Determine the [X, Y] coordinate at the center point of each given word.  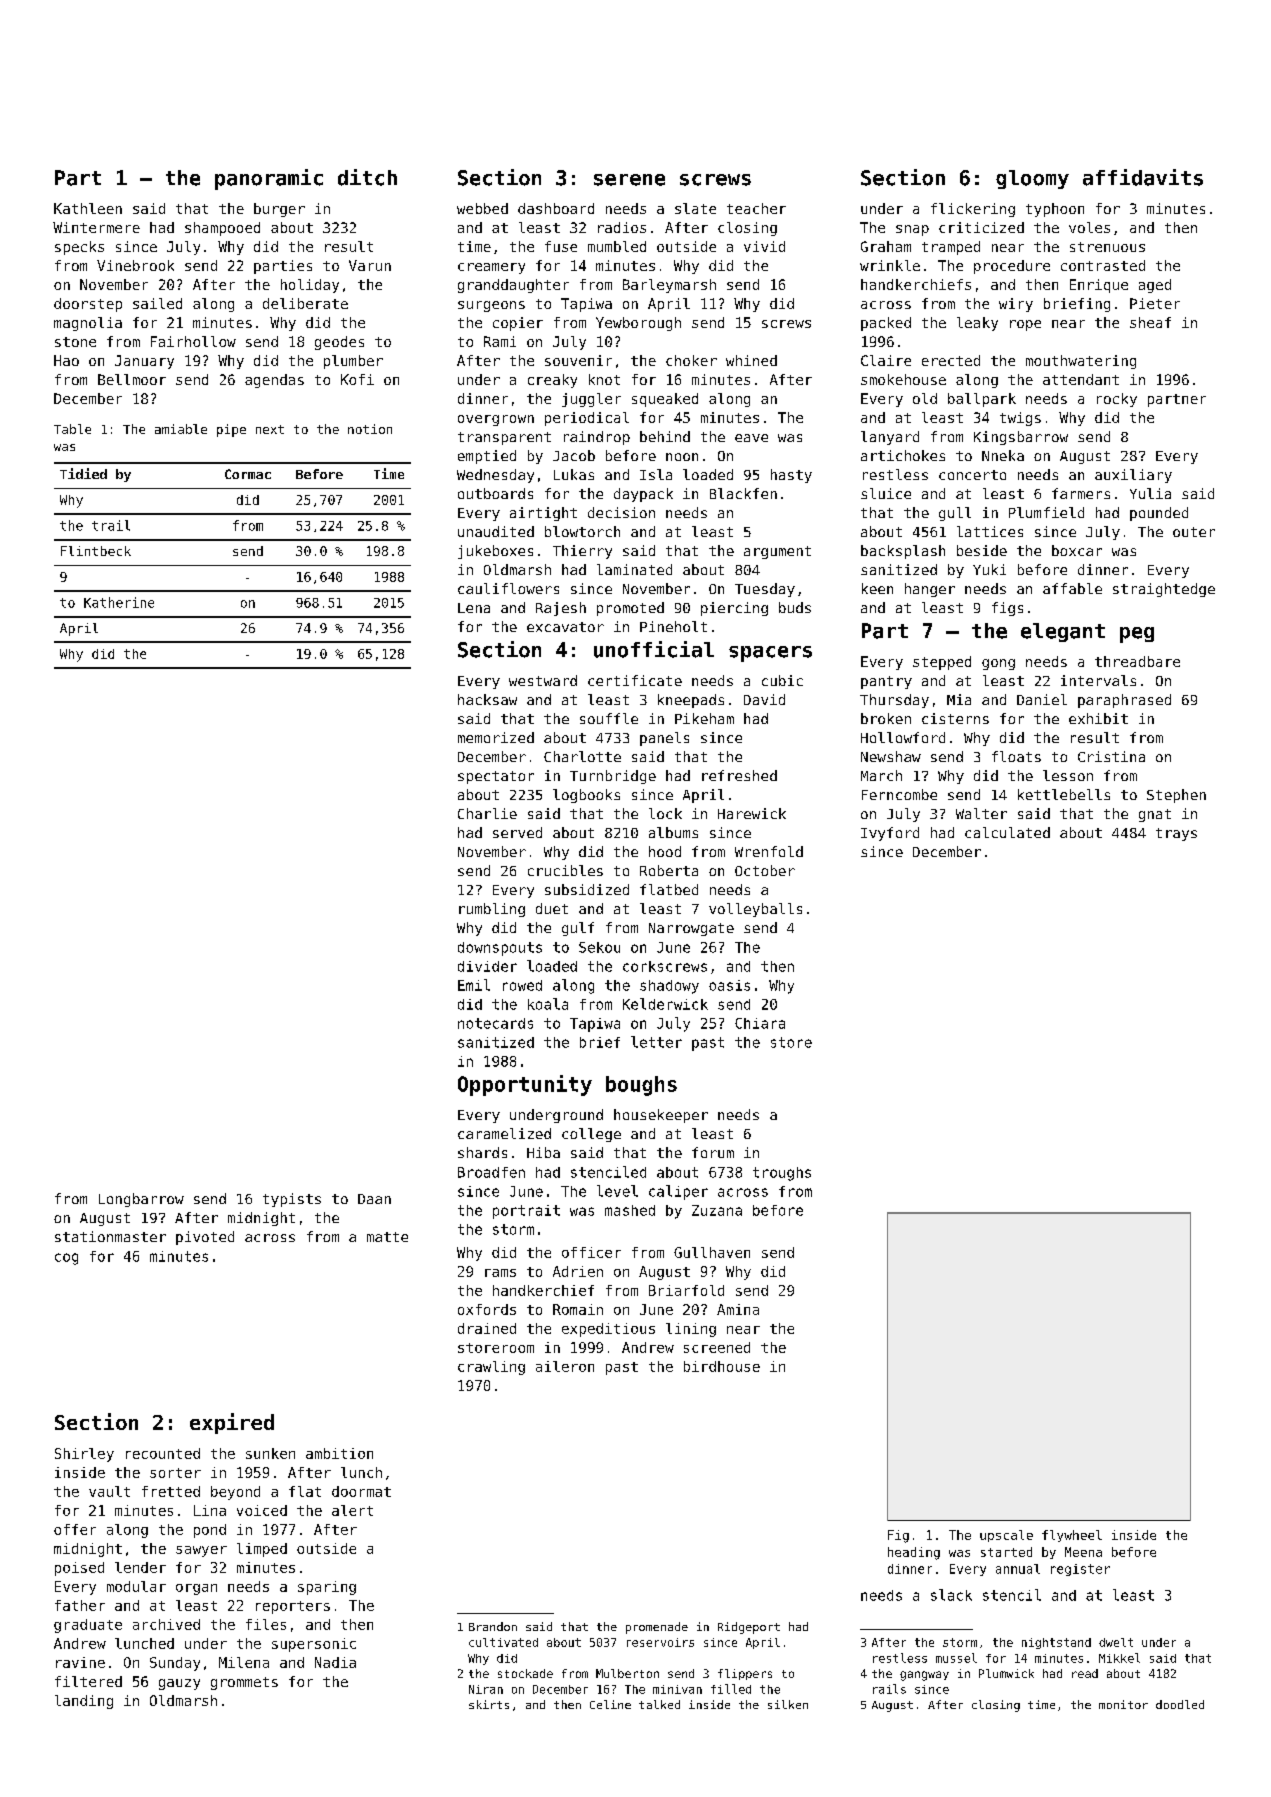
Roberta [669, 870]
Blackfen [743, 493]
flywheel [1072, 1536]
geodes [339, 343]
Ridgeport [749, 1628]
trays [1176, 834]
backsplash [903, 552]
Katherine [119, 602]
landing [84, 1702]
